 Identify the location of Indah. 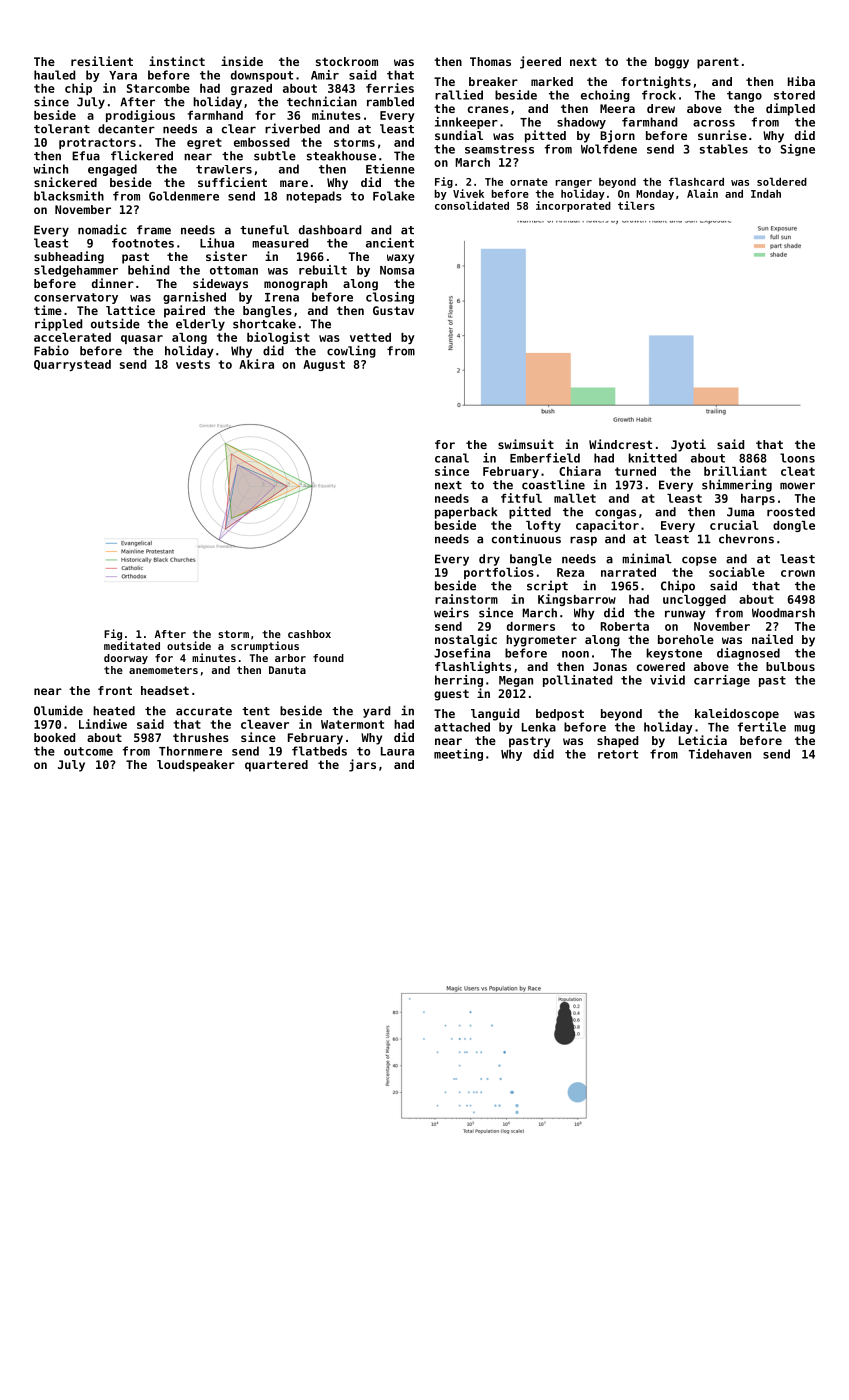
(766, 194).
